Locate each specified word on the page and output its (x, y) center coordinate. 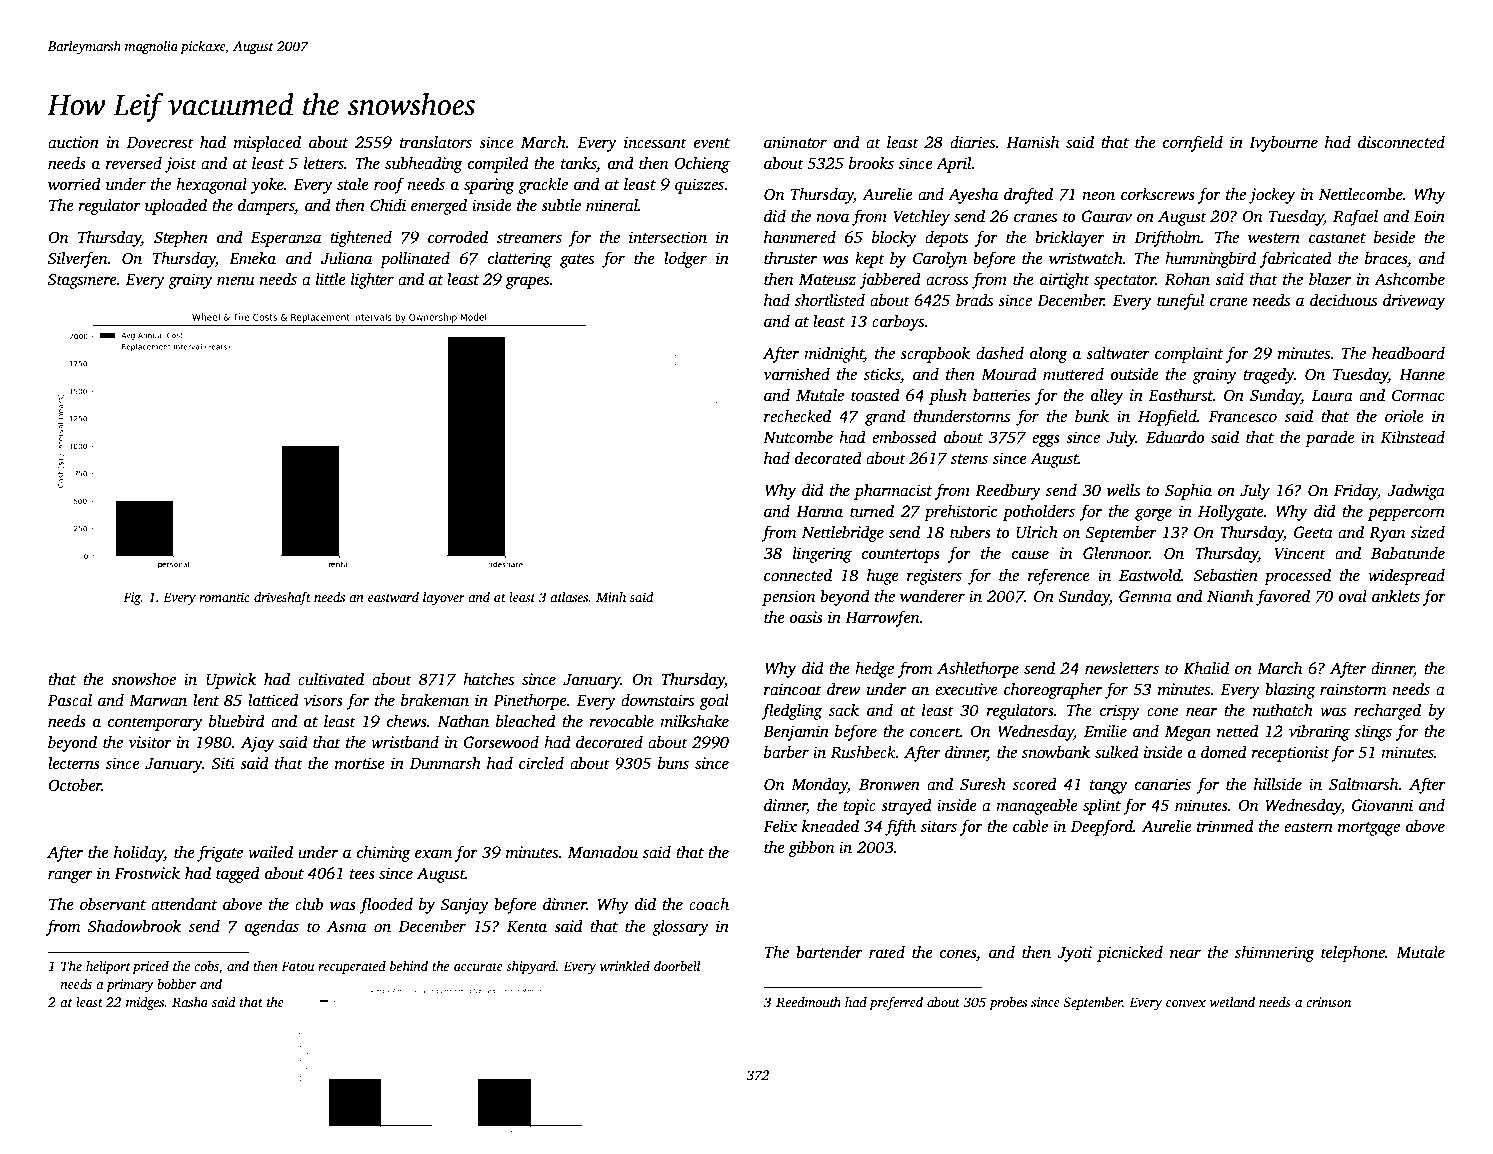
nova (832, 218)
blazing (1290, 691)
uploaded (176, 207)
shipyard (531, 967)
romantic (224, 597)
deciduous (1343, 300)
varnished (797, 374)
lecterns (74, 763)
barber (786, 752)
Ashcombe (1409, 279)
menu (235, 281)
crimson (1328, 1002)
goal (714, 702)
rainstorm (1353, 689)
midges (145, 1003)
